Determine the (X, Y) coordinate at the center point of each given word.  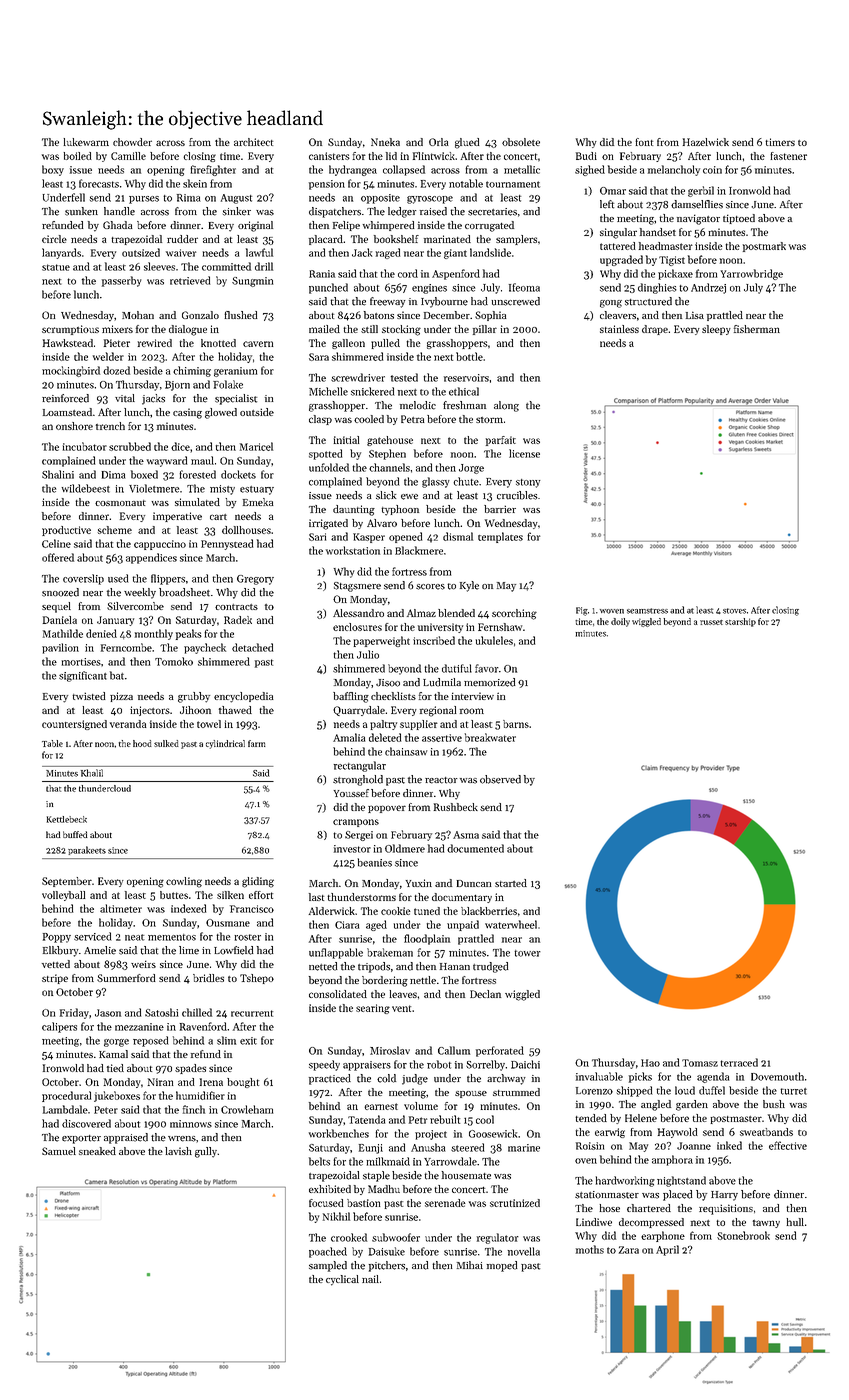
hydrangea (353, 170)
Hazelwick (706, 142)
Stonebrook (743, 1235)
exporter (81, 1139)
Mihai (470, 1265)
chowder (132, 142)
